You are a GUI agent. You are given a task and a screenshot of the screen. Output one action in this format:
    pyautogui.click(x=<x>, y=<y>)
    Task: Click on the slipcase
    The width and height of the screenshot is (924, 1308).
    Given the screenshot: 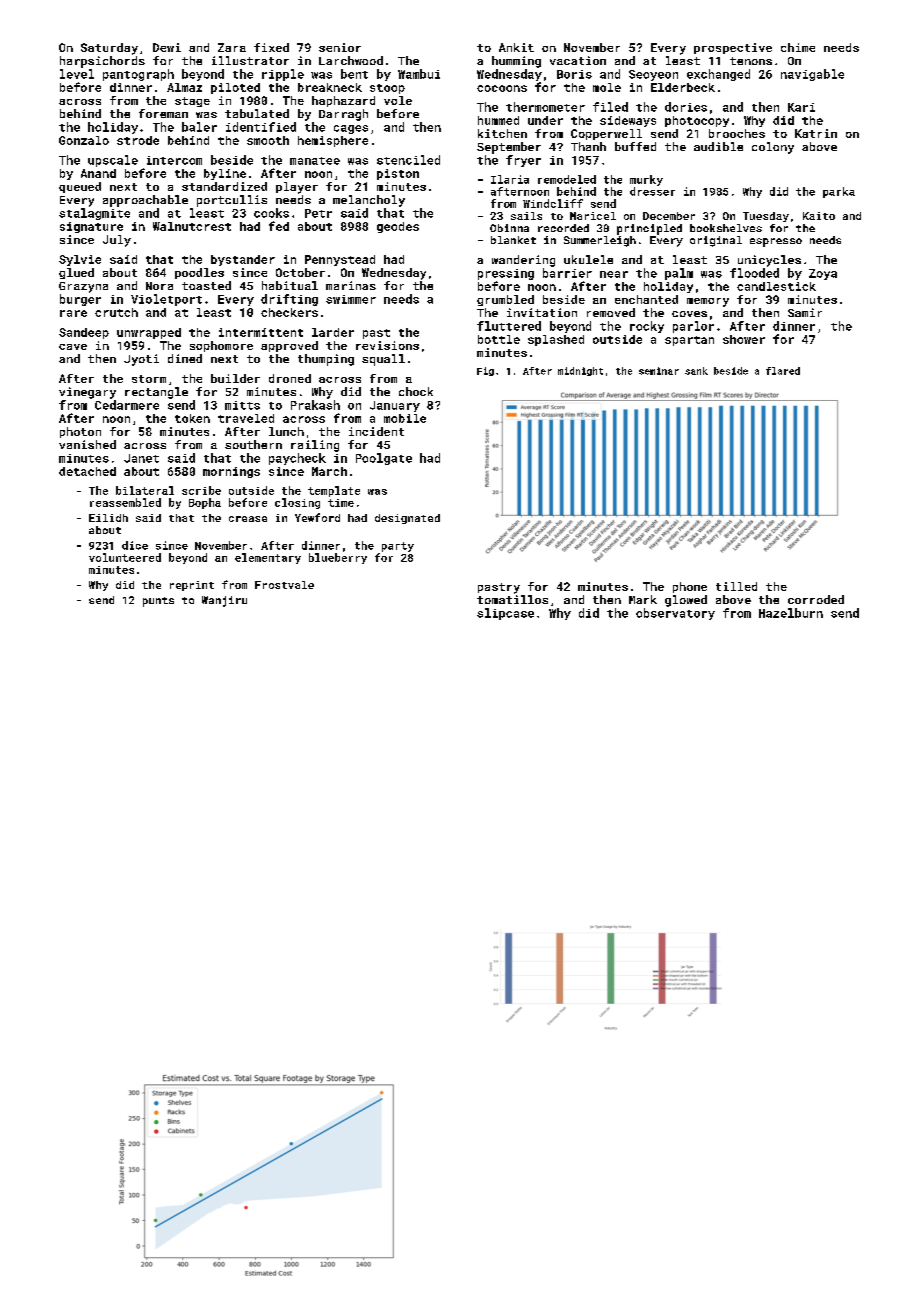 What is the action you would take?
    pyautogui.click(x=505, y=614)
